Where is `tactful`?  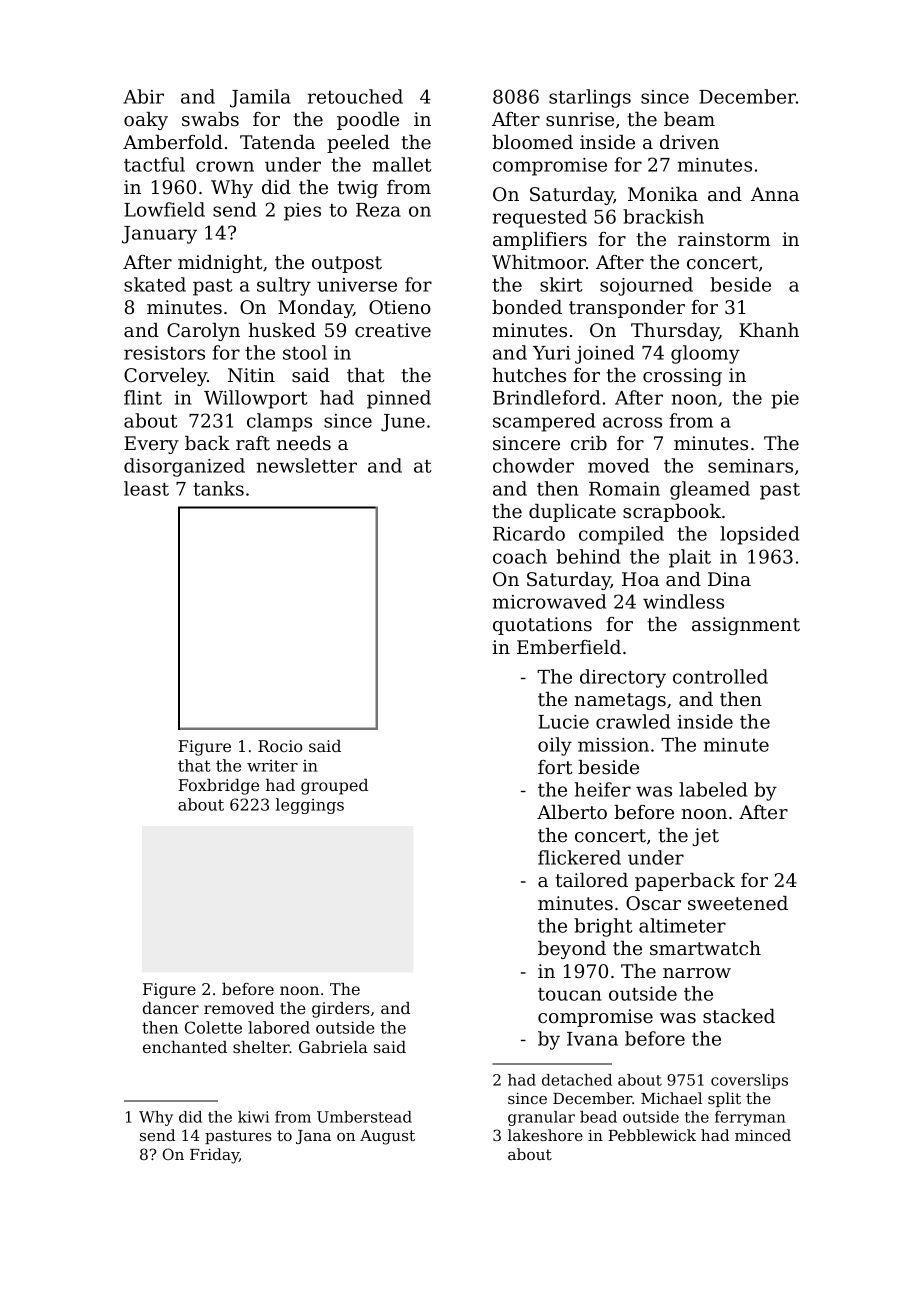 tactful is located at coordinates (154, 164).
